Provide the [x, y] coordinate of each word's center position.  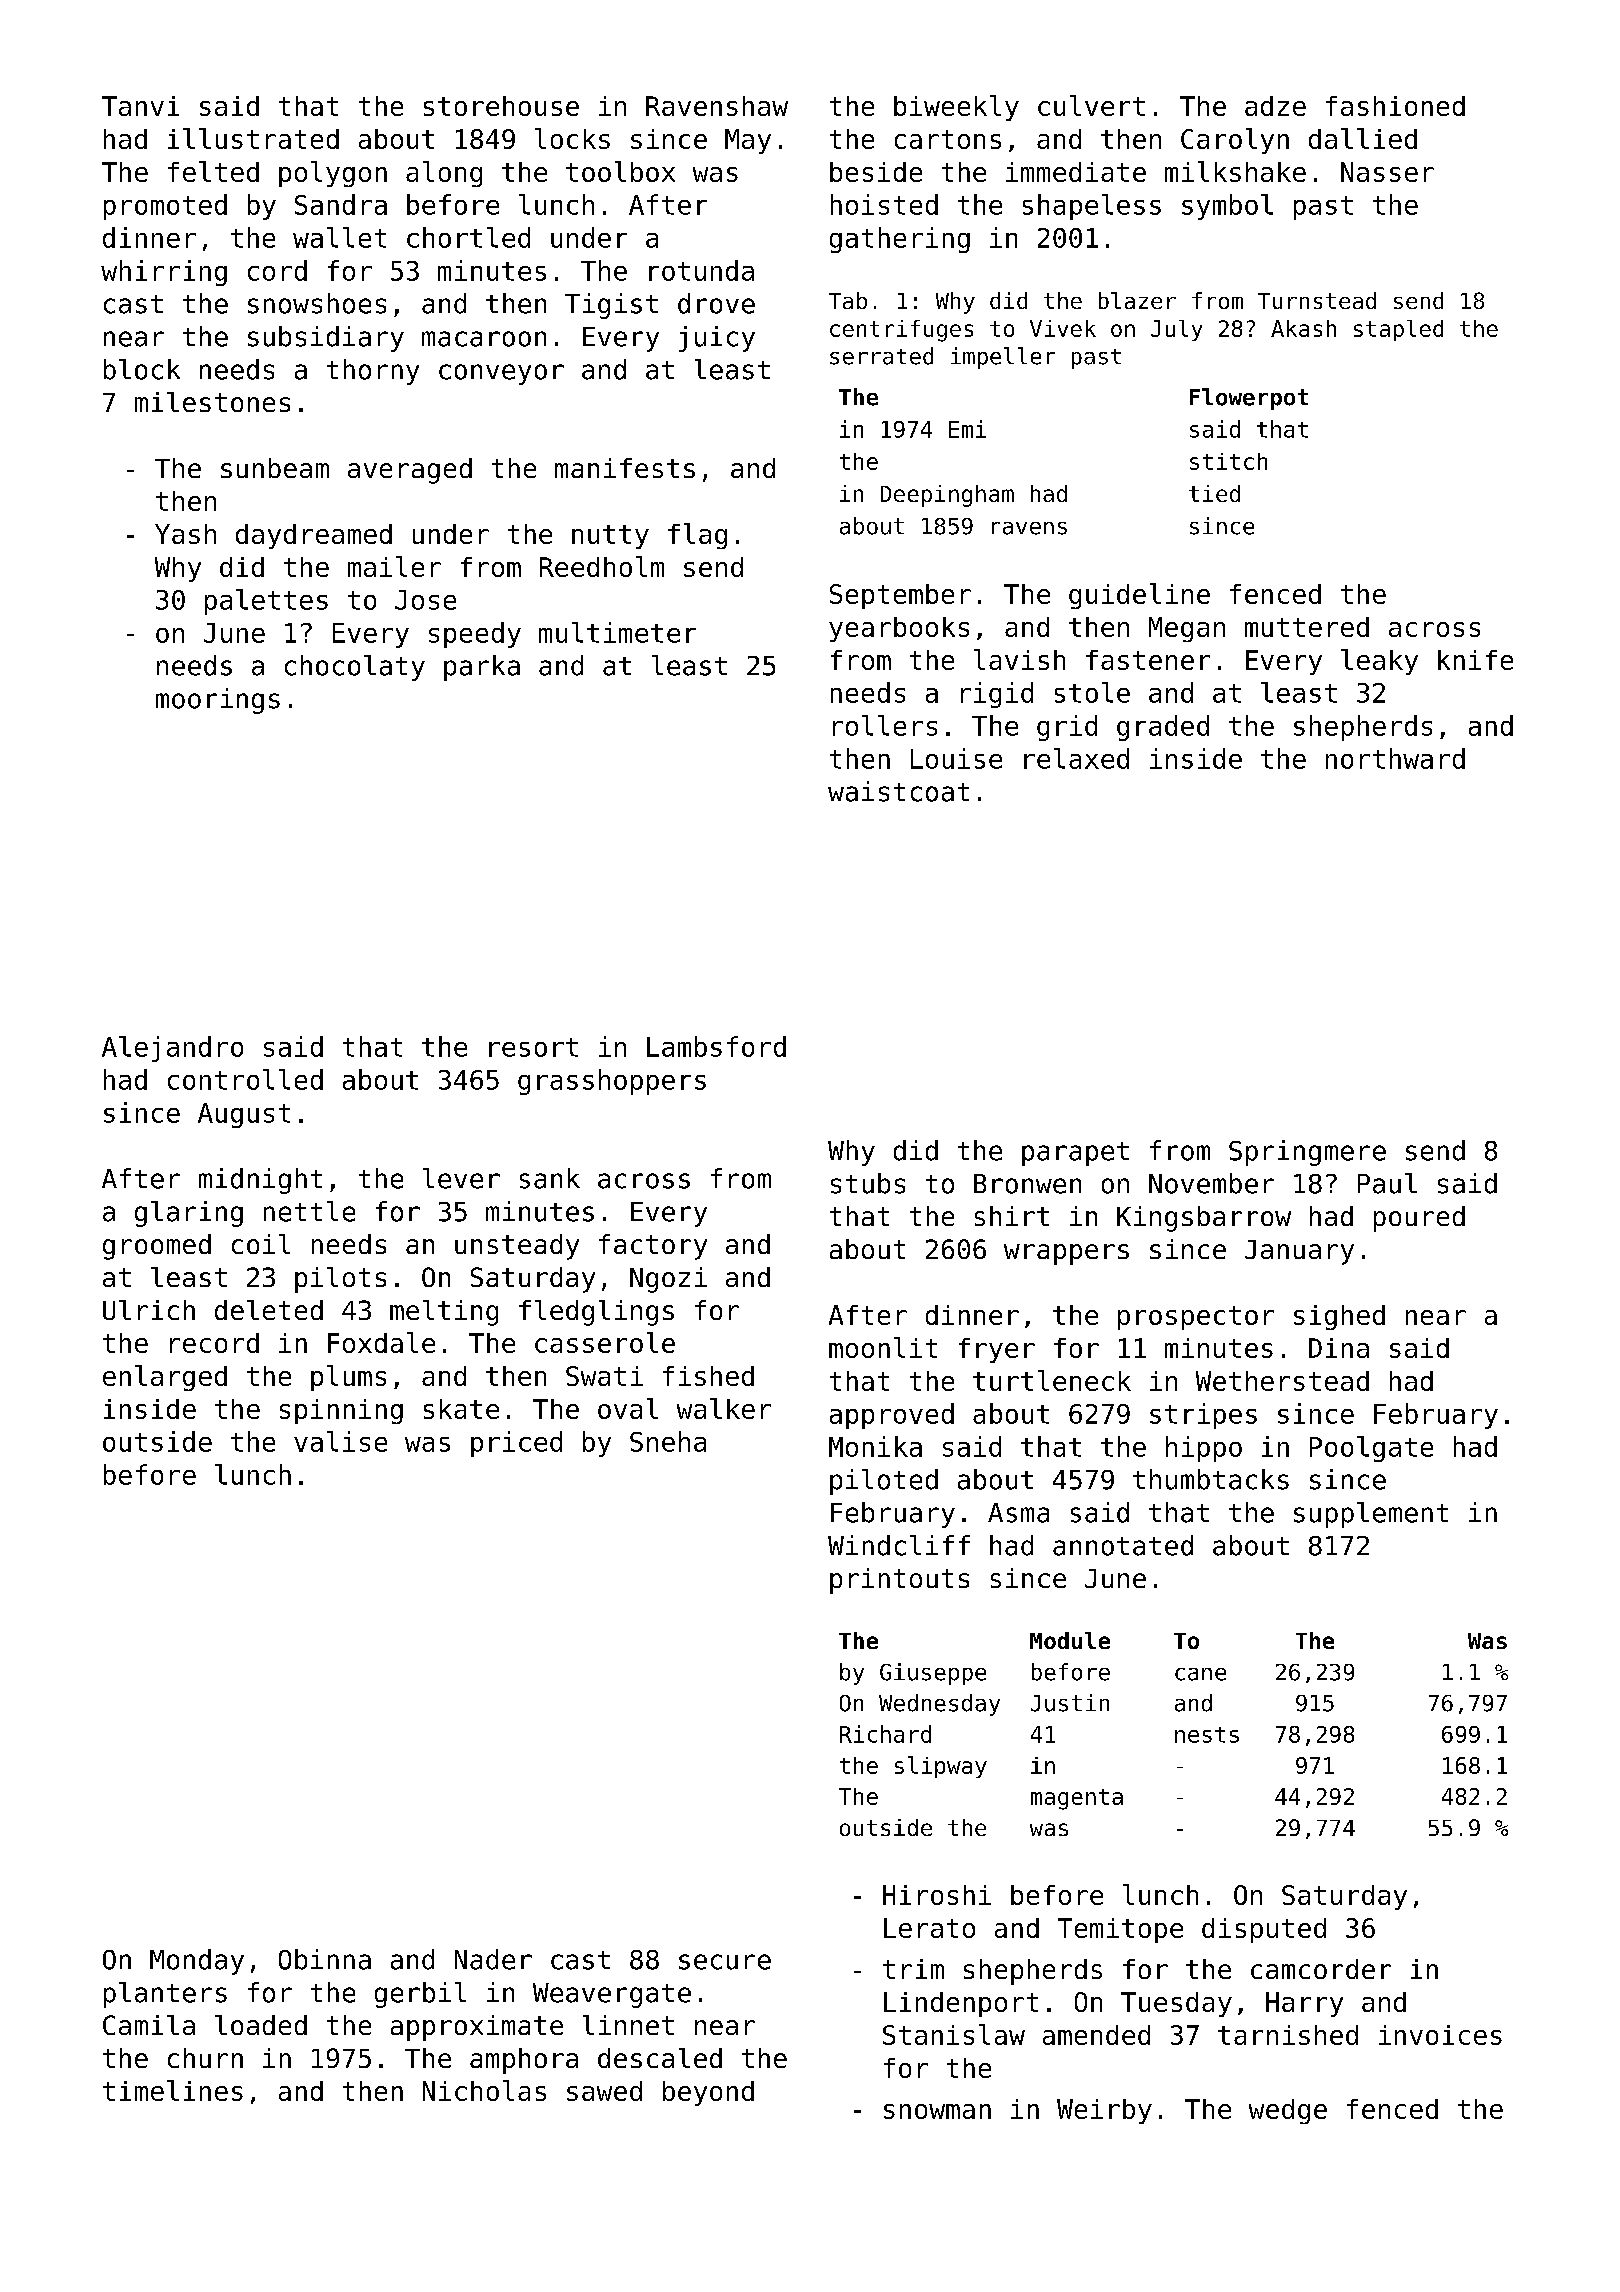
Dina [1339, 1348]
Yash [185, 534]
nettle [309, 1211]
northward [1395, 758]
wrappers [1066, 1254]
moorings [218, 701]
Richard [885, 1734]
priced [516, 1444]
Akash [1303, 328]
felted [213, 171]
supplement [1371, 1515]
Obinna [325, 1959]
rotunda [701, 270]
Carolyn [1235, 141]
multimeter [617, 632]
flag [697, 536]
